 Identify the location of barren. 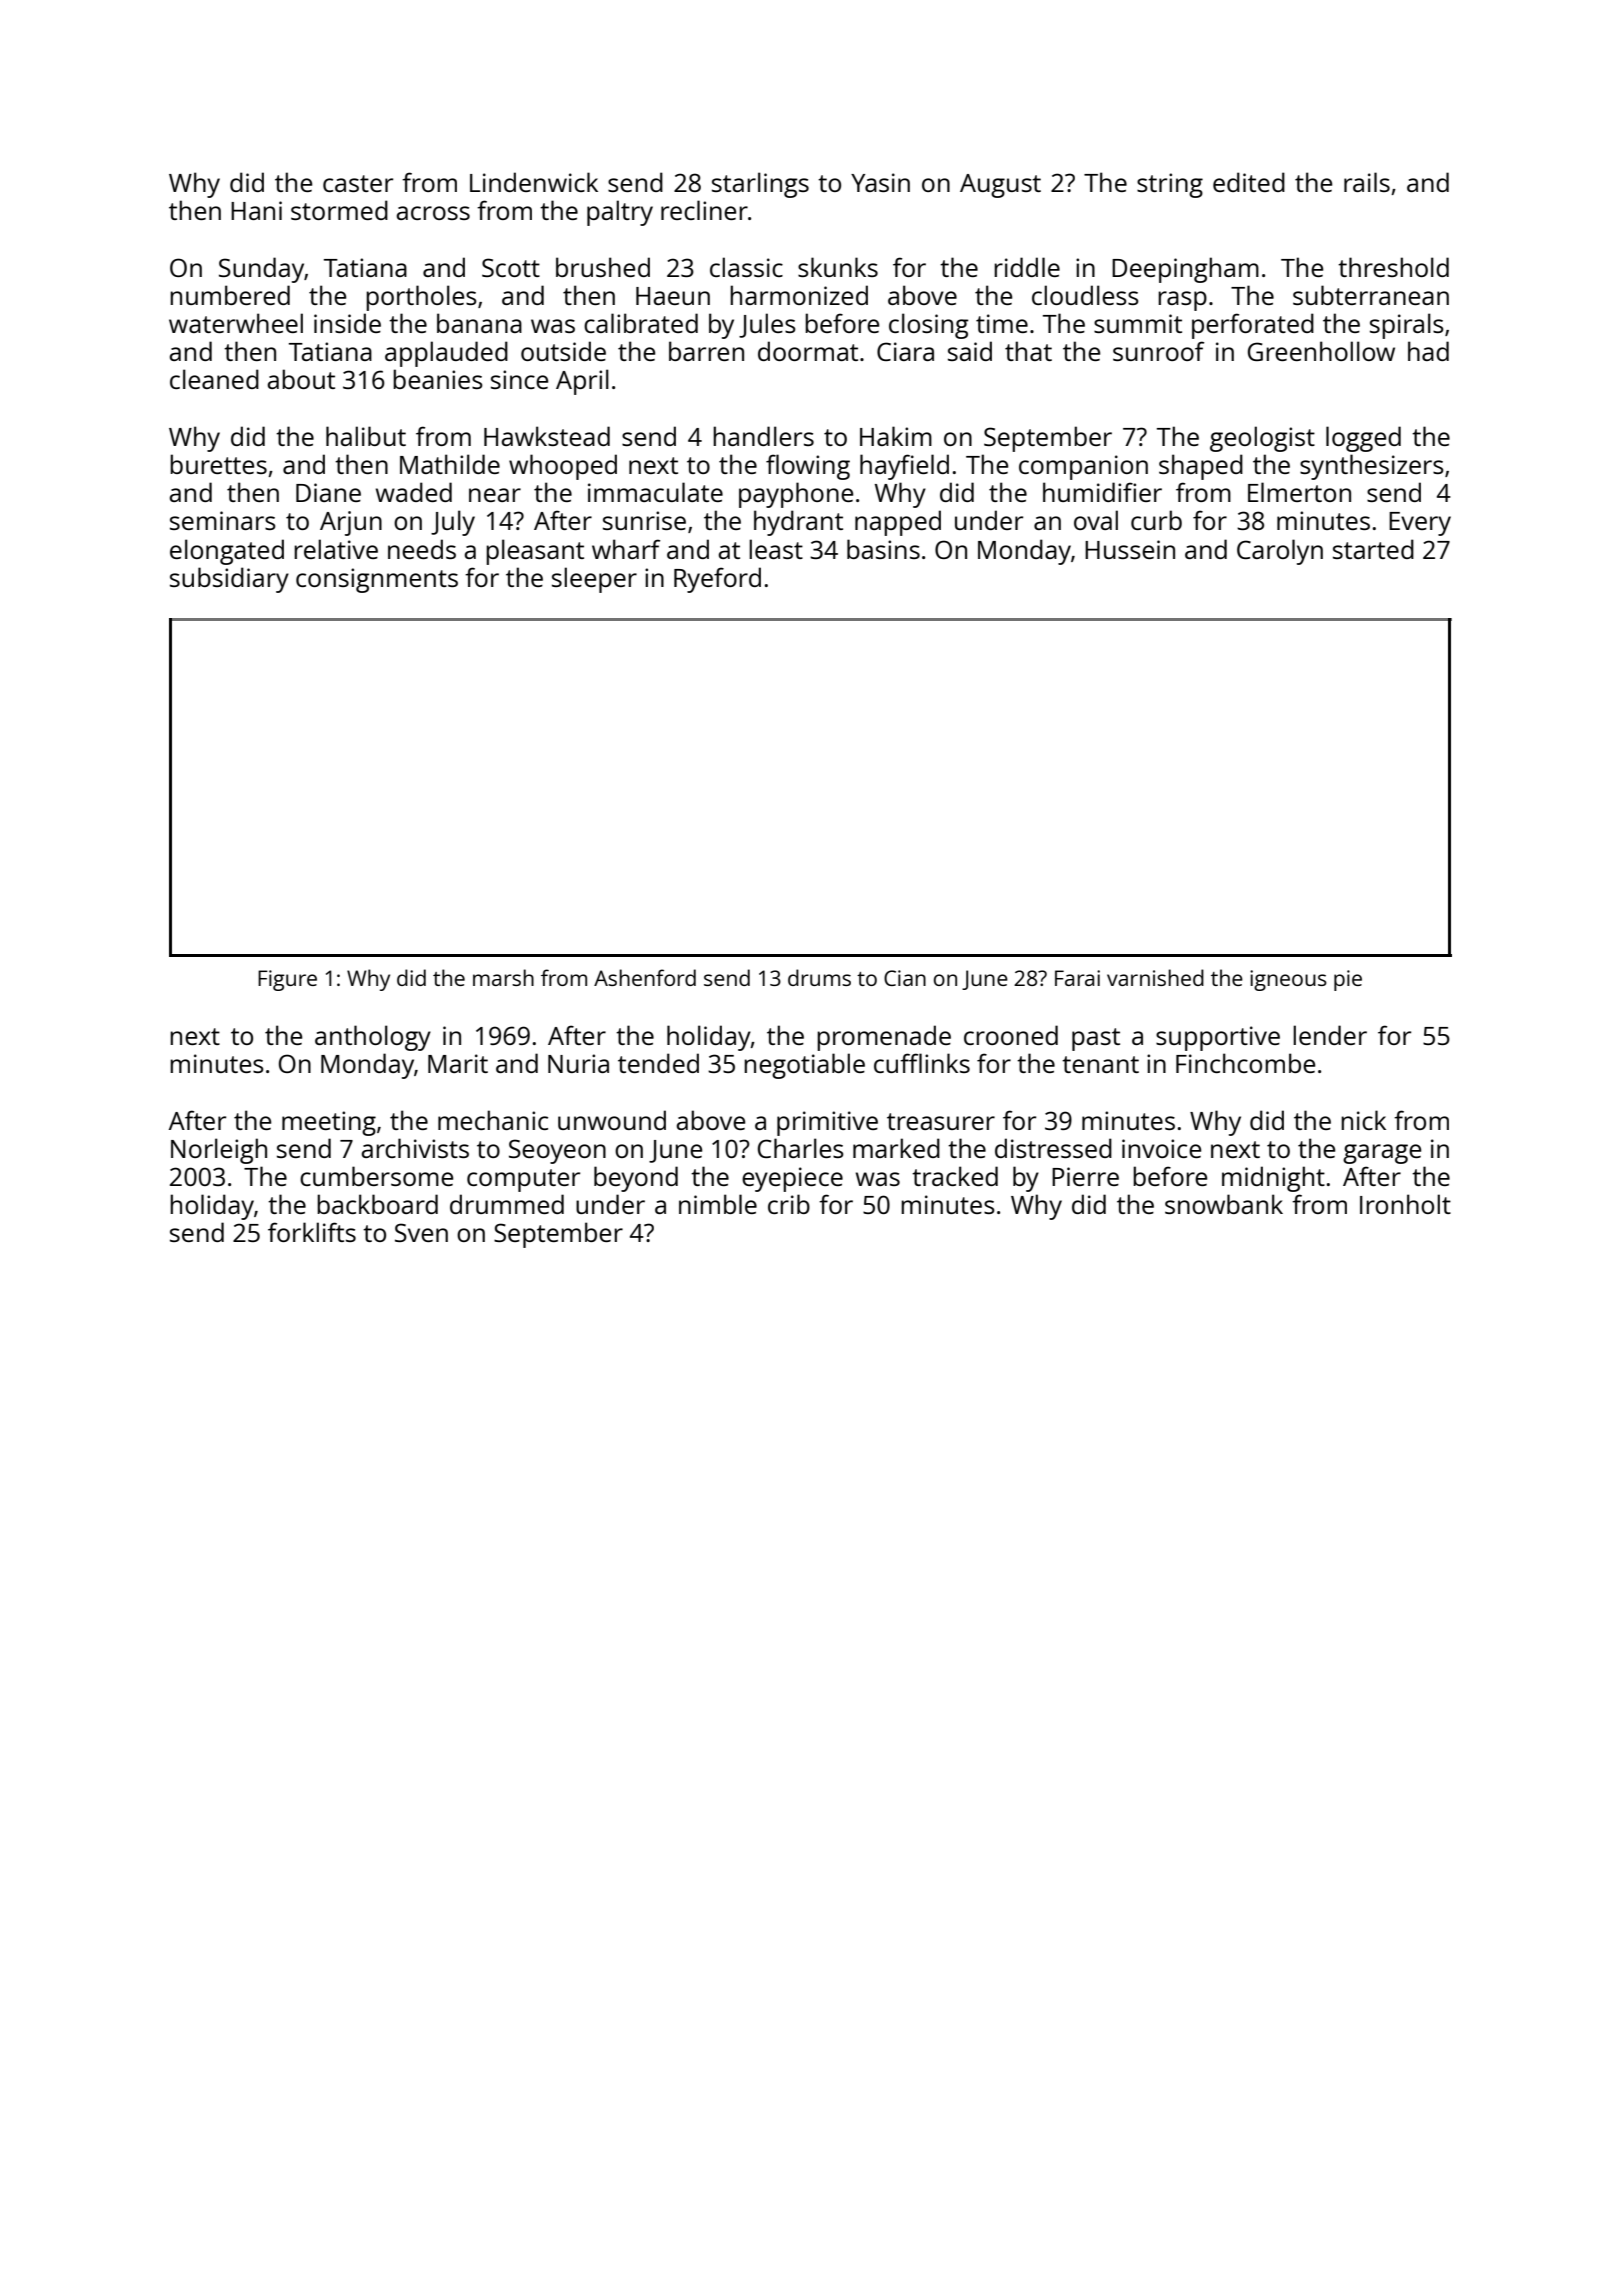
(706, 351).
